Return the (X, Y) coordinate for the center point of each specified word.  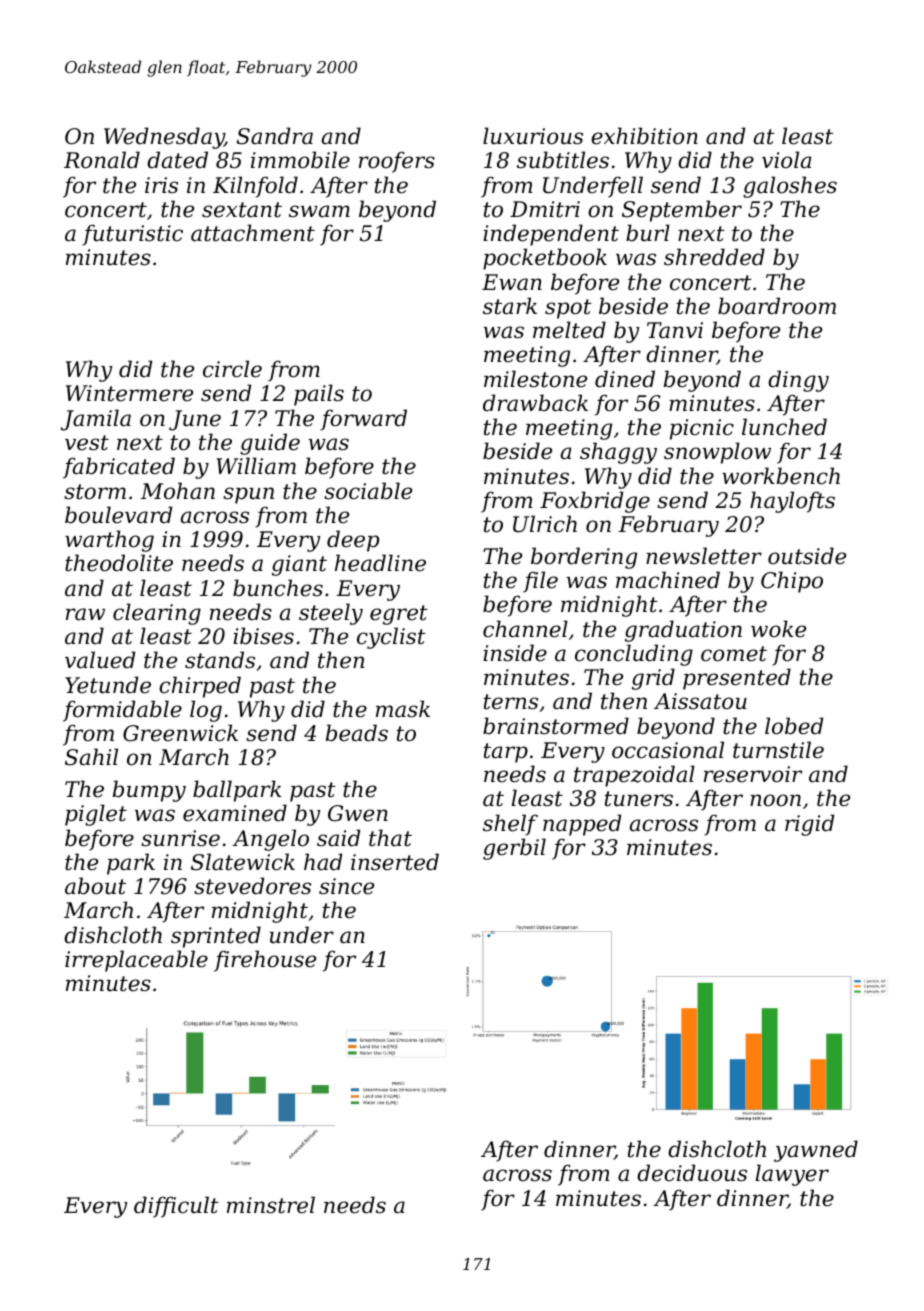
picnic (702, 429)
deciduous (692, 1173)
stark (510, 306)
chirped (200, 687)
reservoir (753, 774)
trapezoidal (634, 776)
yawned (816, 1151)
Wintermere (129, 393)
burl (648, 233)
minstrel (271, 1205)
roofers (397, 162)
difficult (176, 1207)
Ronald (102, 160)
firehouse (265, 961)
